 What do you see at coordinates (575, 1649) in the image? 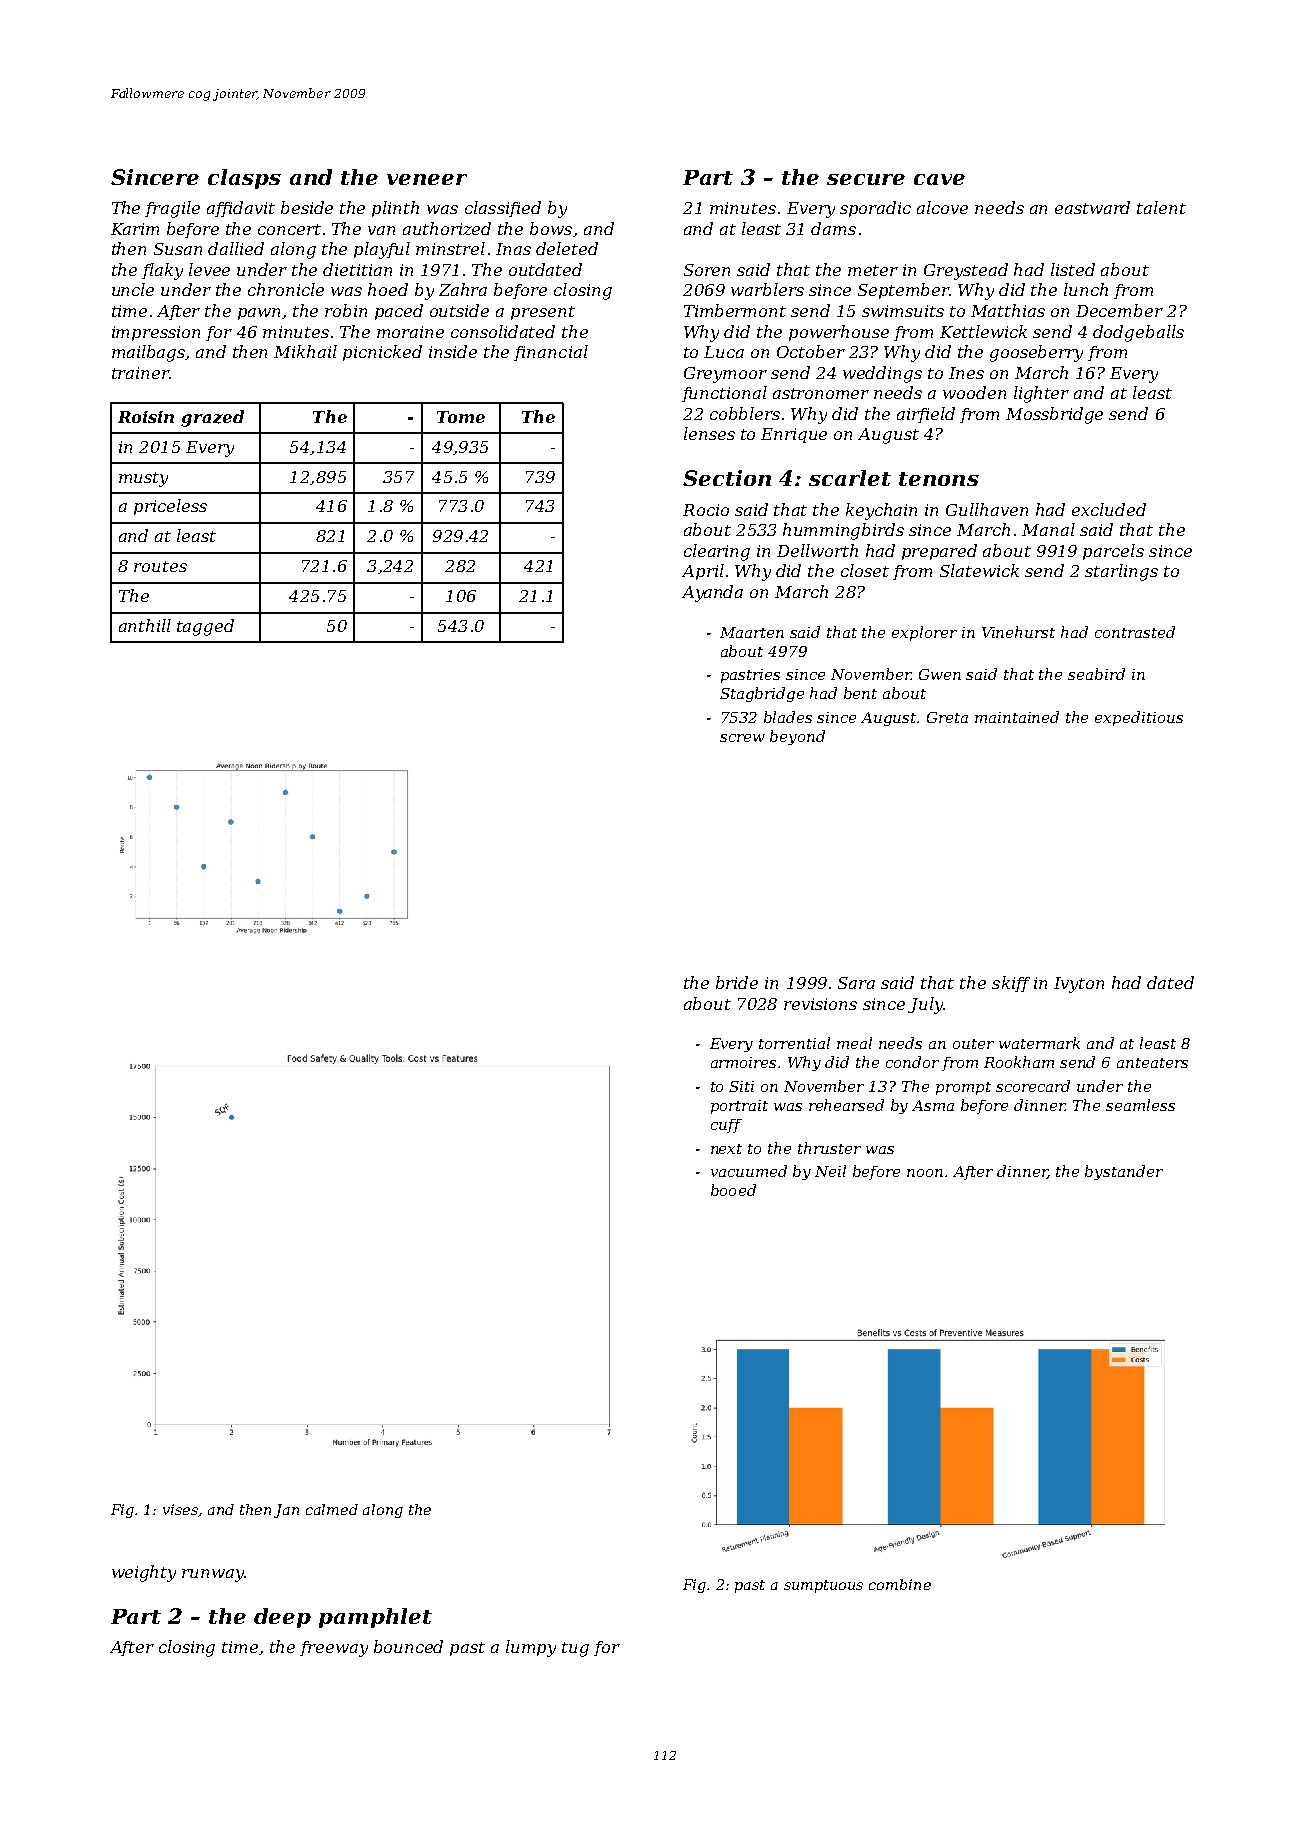
I see `tug` at bounding box center [575, 1649].
